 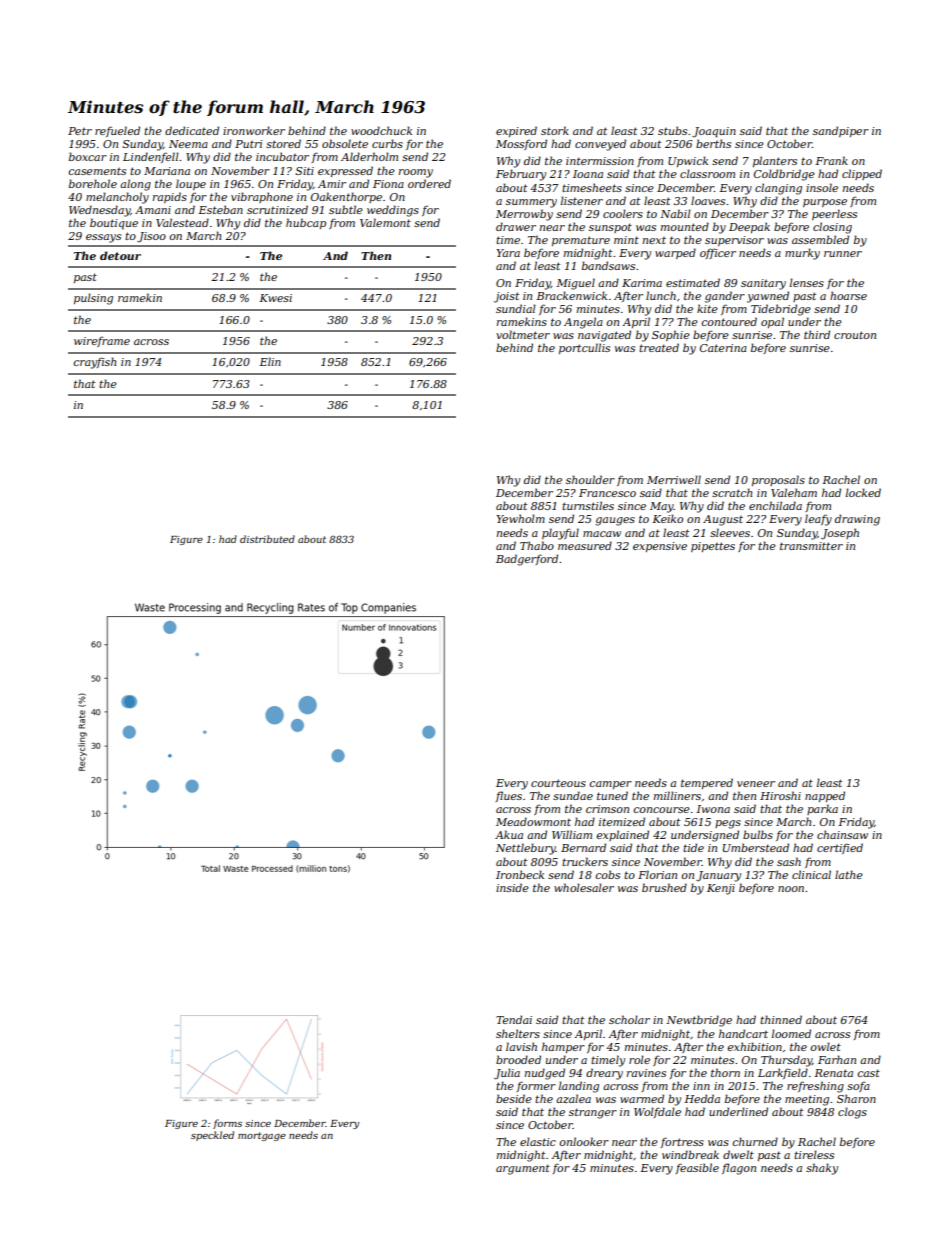 What do you see at coordinates (758, 834) in the screenshot?
I see `bulbs` at bounding box center [758, 834].
